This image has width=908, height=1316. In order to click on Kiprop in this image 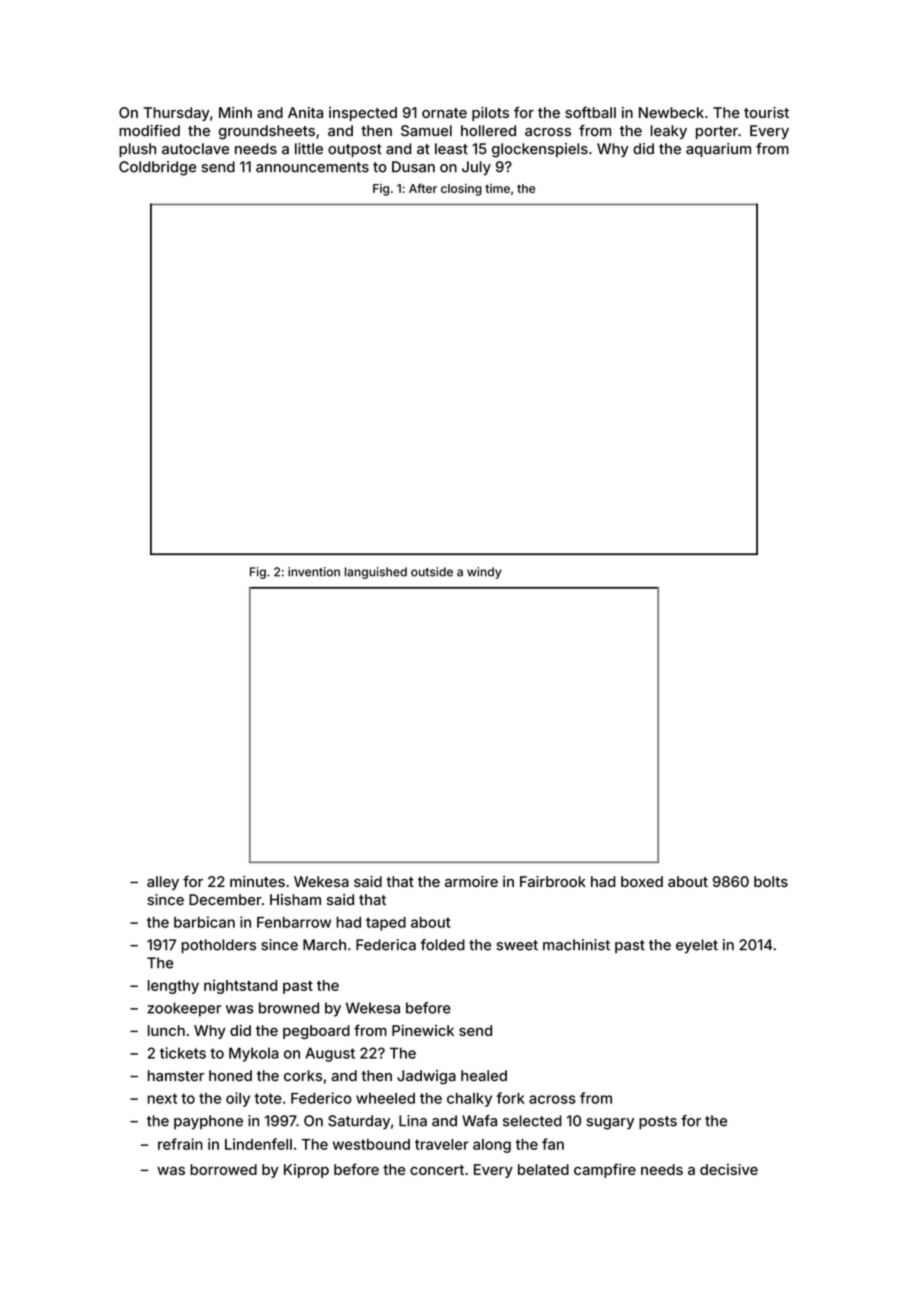, I will do `click(306, 1171)`.
